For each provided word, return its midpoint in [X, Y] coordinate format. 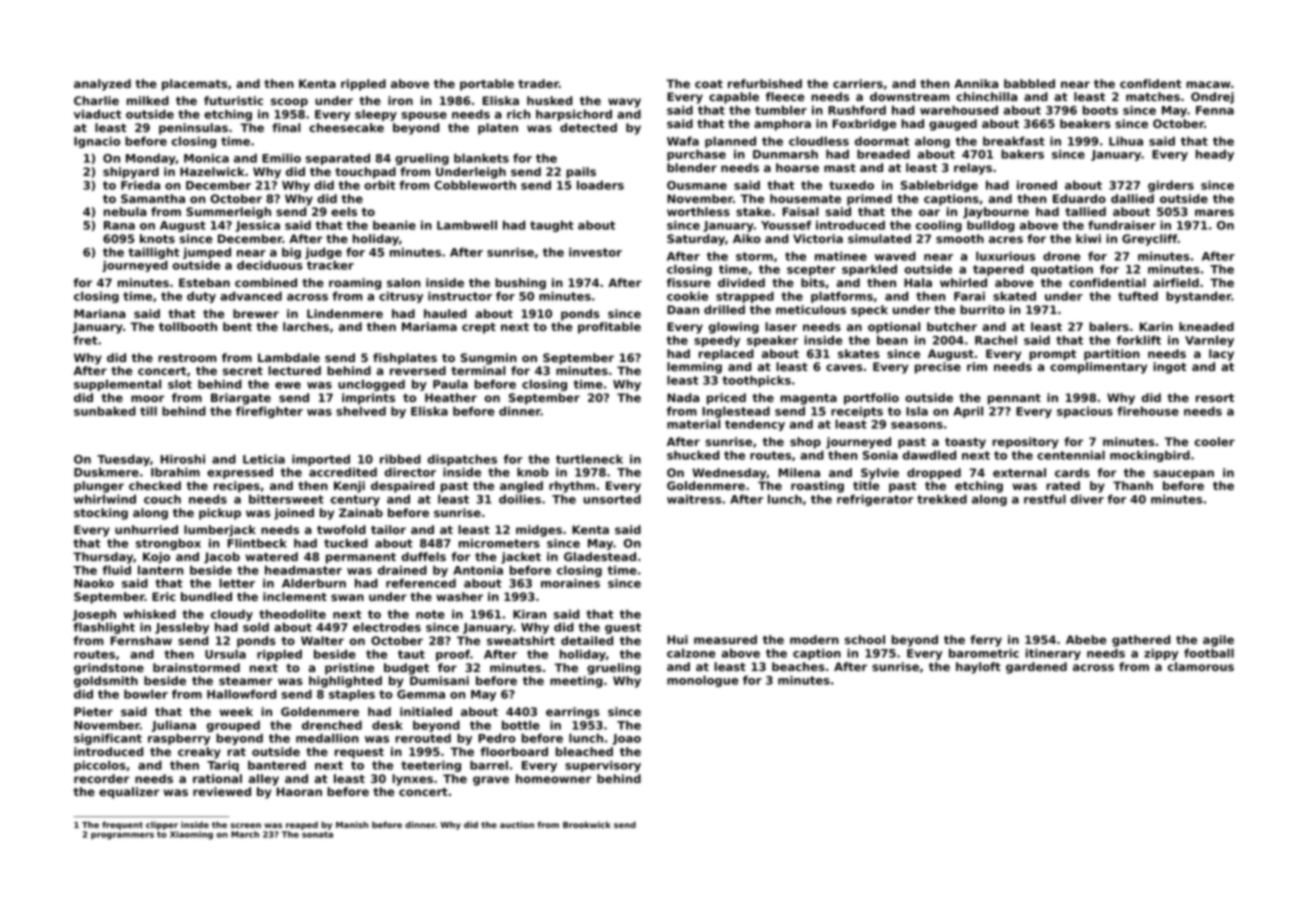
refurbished [765, 83]
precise [938, 368]
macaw [1208, 84]
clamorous [1200, 666]
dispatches [462, 460]
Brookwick [587, 824]
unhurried [146, 529]
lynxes [412, 780]
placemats [194, 85]
